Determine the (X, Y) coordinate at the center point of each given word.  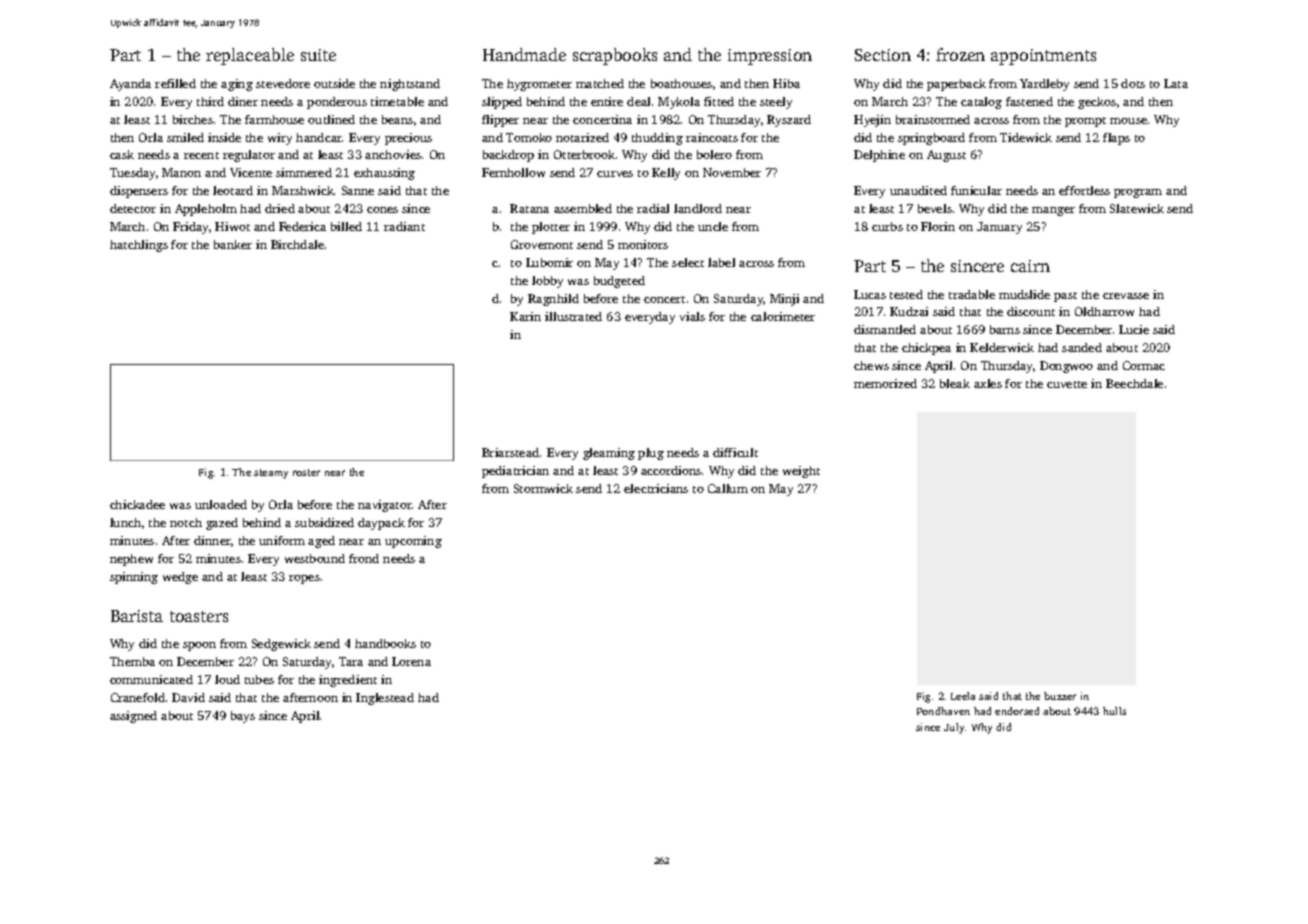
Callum (728, 488)
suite (318, 55)
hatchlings (139, 246)
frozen (960, 54)
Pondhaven (943, 711)
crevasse (1126, 296)
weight (801, 472)
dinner (212, 540)
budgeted (619, 282)
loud (227, 679)
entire (607, 101)
